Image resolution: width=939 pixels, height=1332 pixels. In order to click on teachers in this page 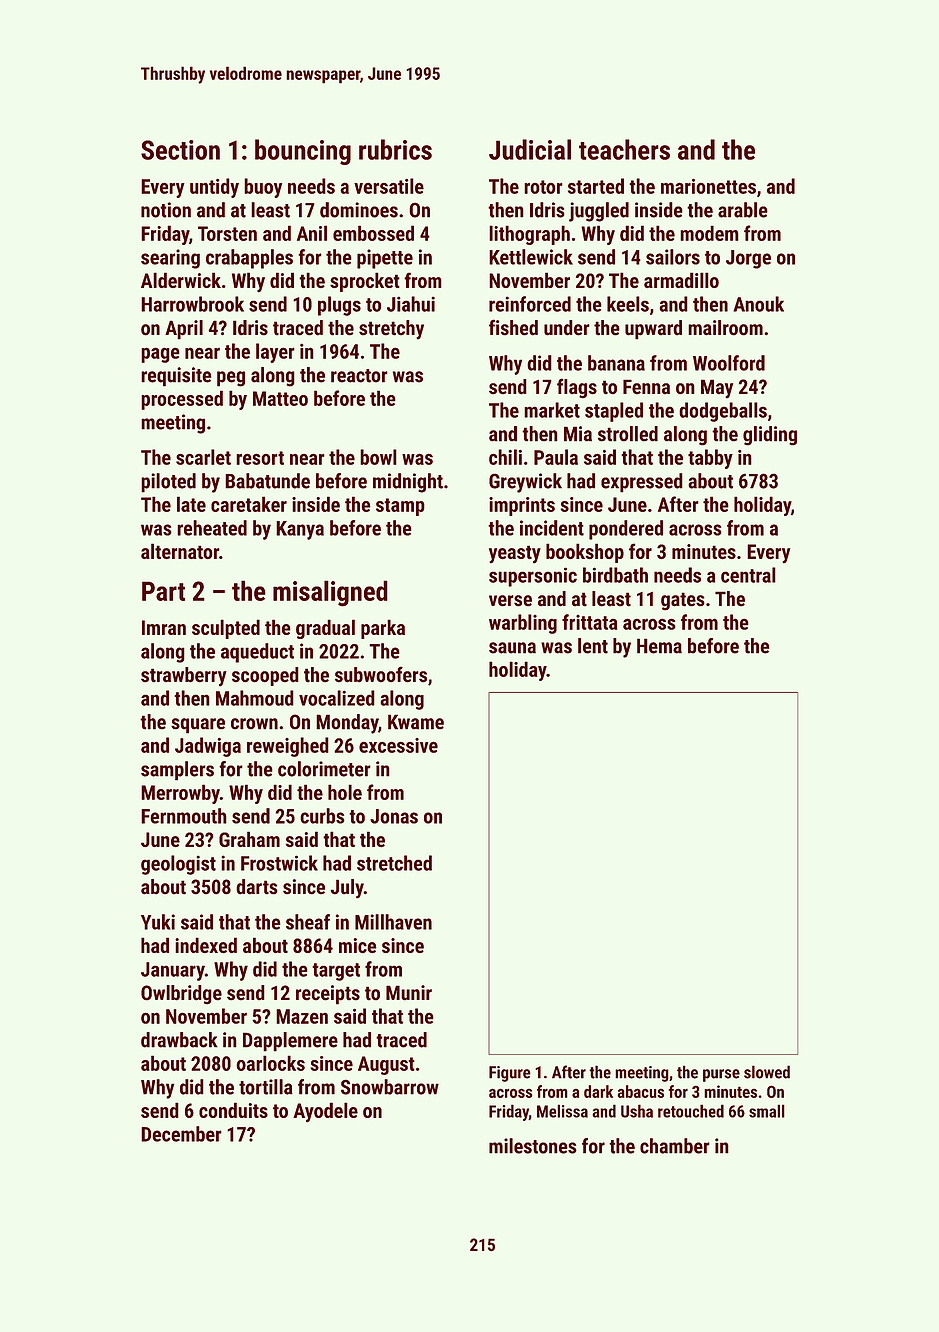, I will do `click(624, 149)`.
